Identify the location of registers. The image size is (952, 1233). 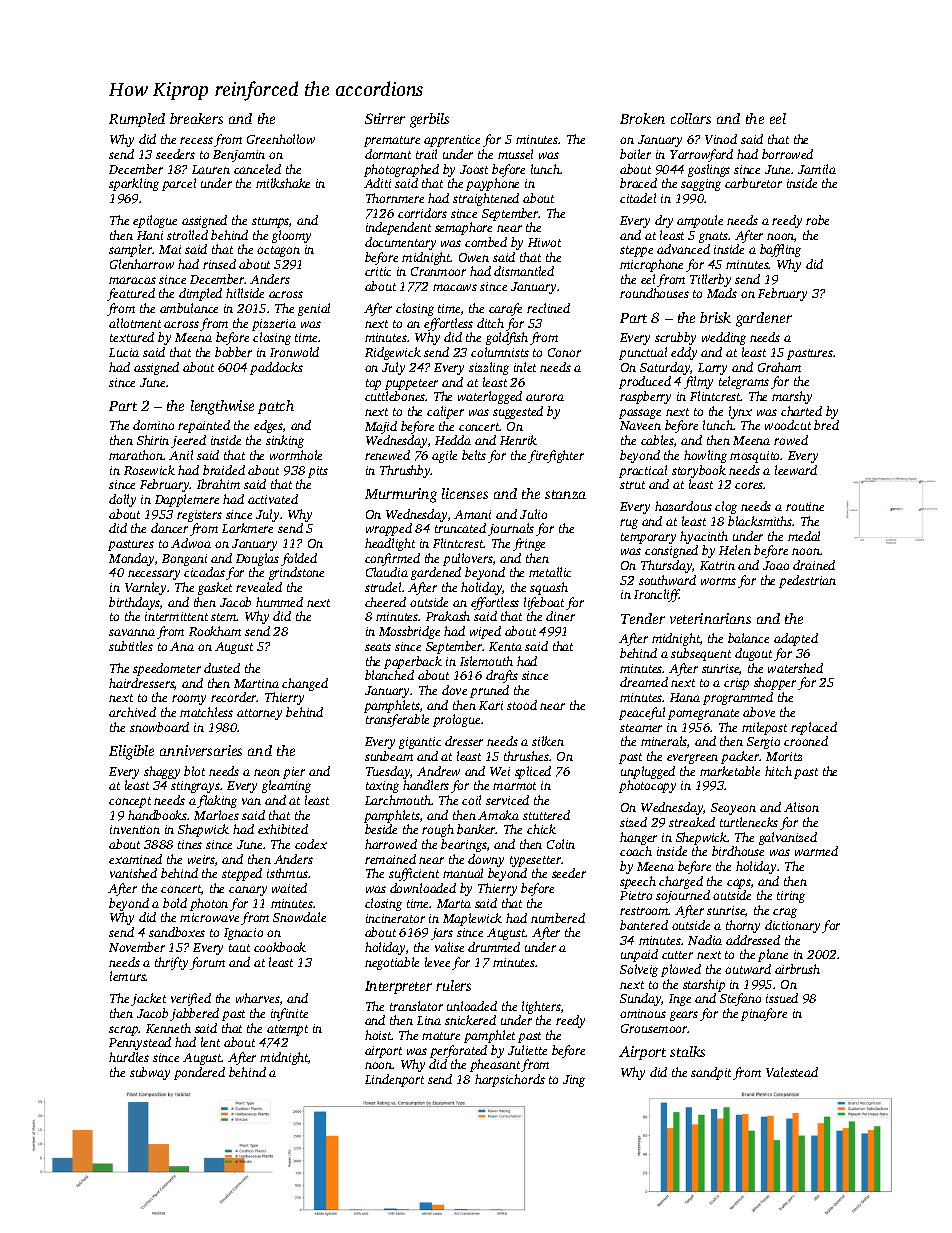
(199, 516).
